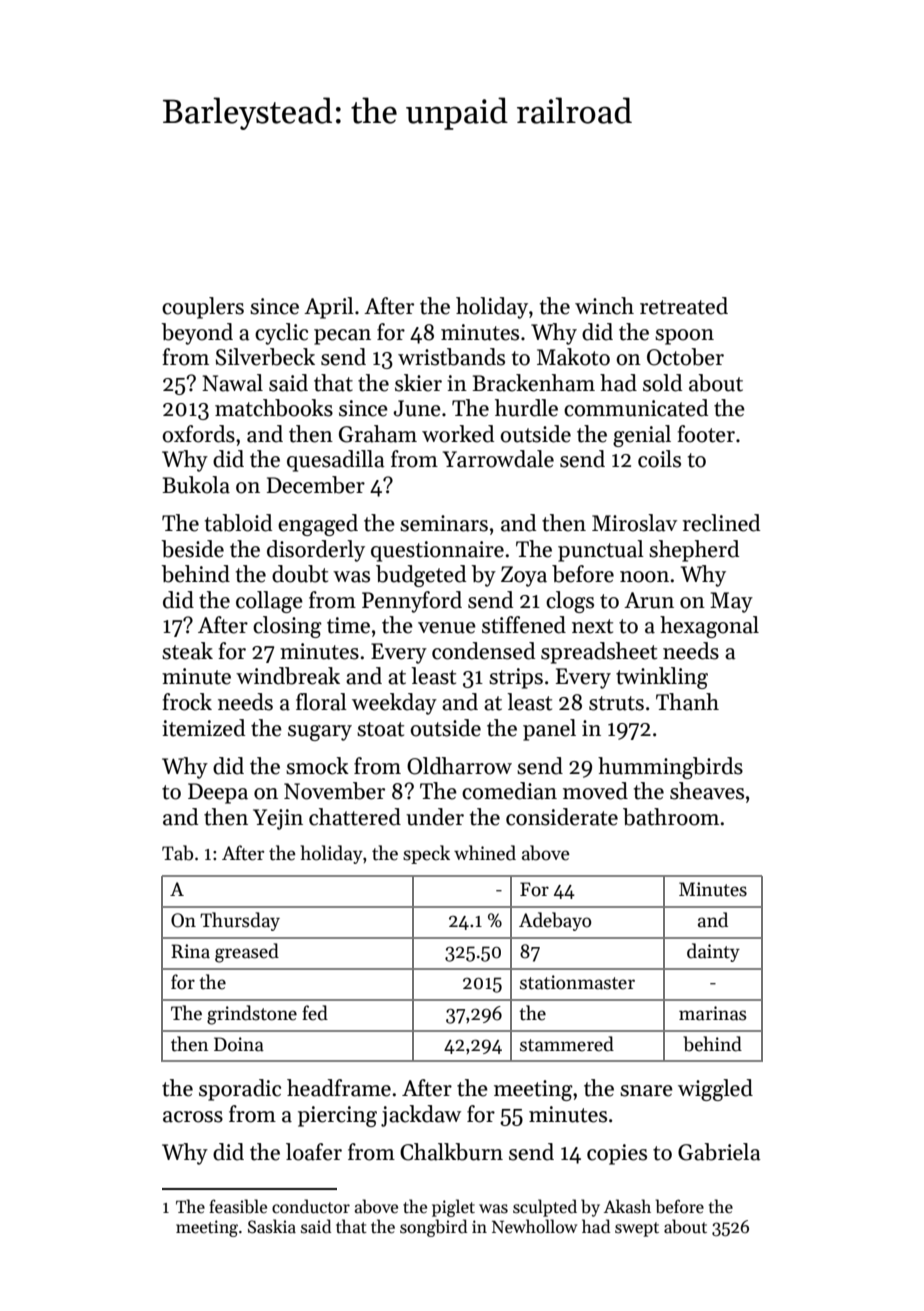 The height and width of the screenshot is (1311, 924). I want to click on April, so click(329, 308).
